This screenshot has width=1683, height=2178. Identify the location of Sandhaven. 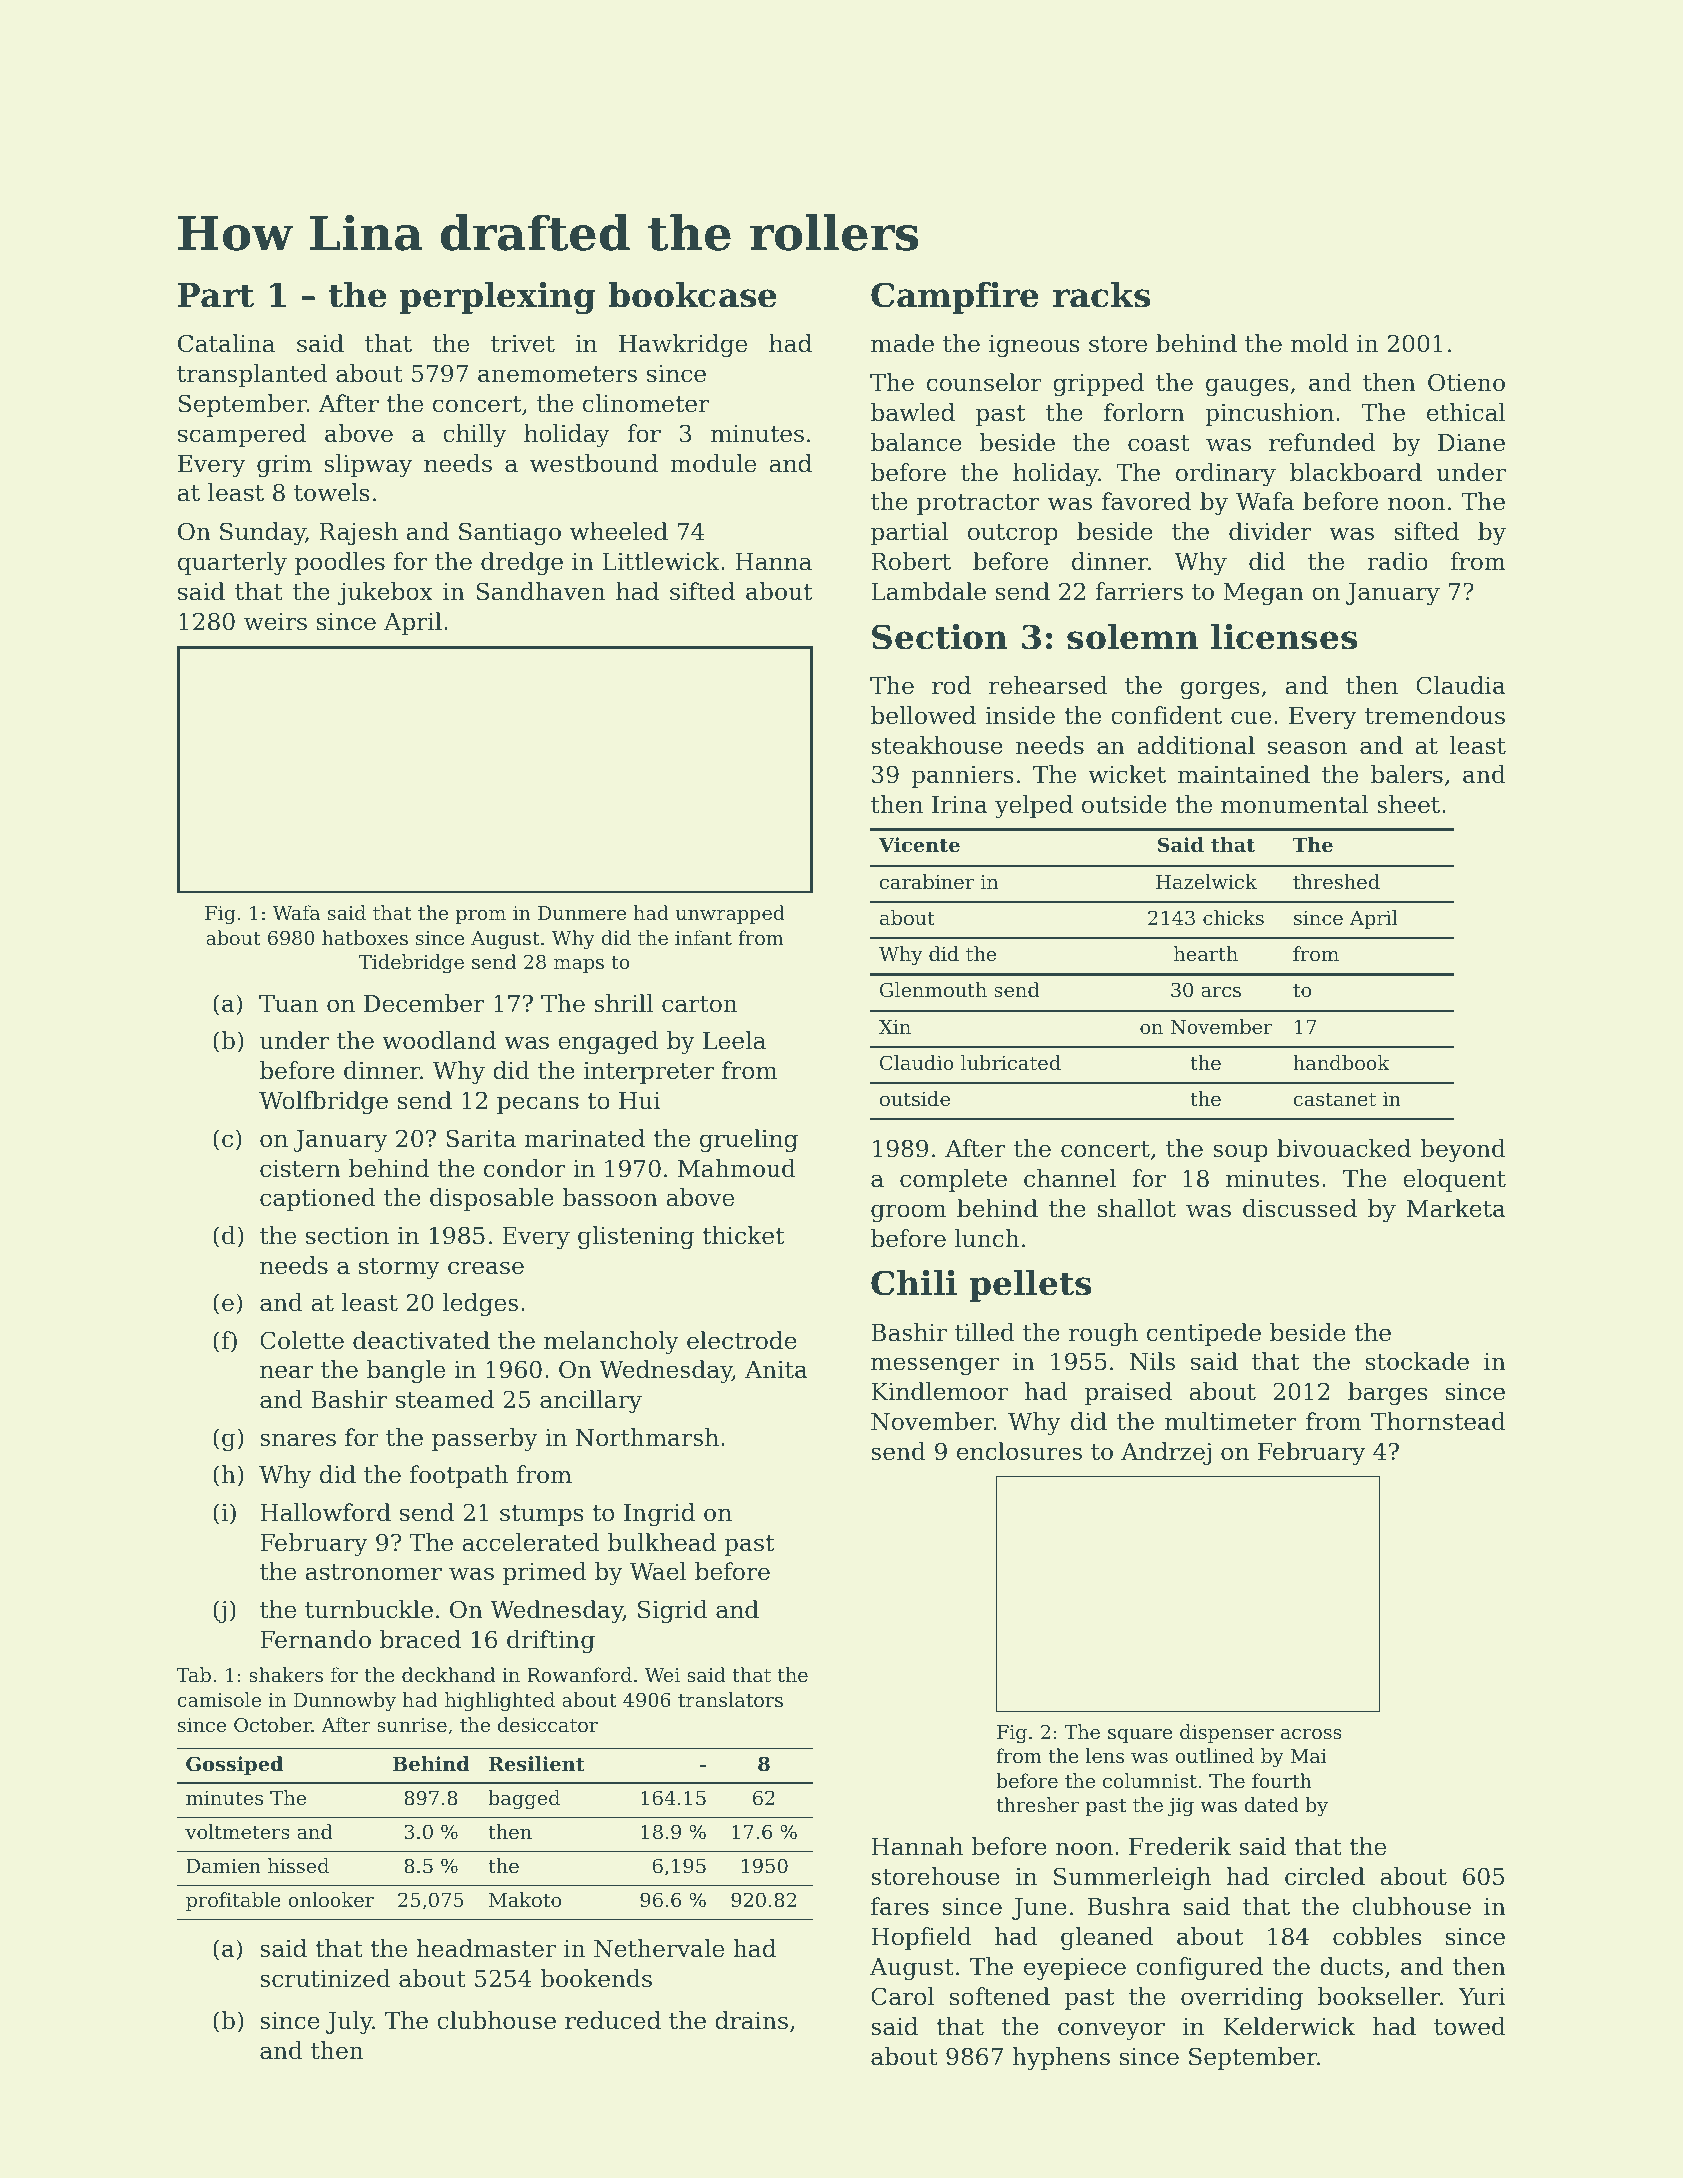
(541, 591).
